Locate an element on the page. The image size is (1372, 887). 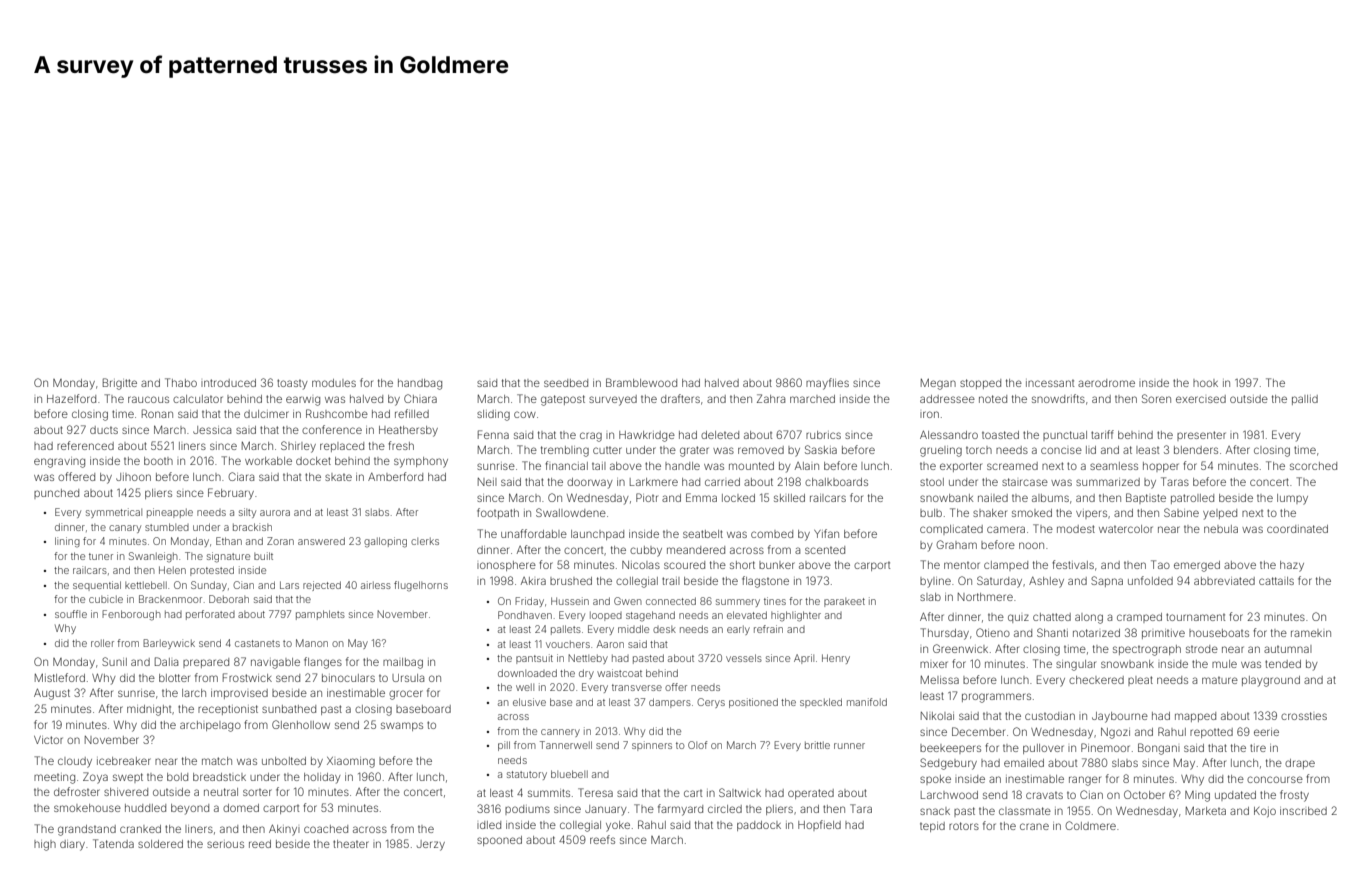
crane is located at coordinates (1034, 826).
